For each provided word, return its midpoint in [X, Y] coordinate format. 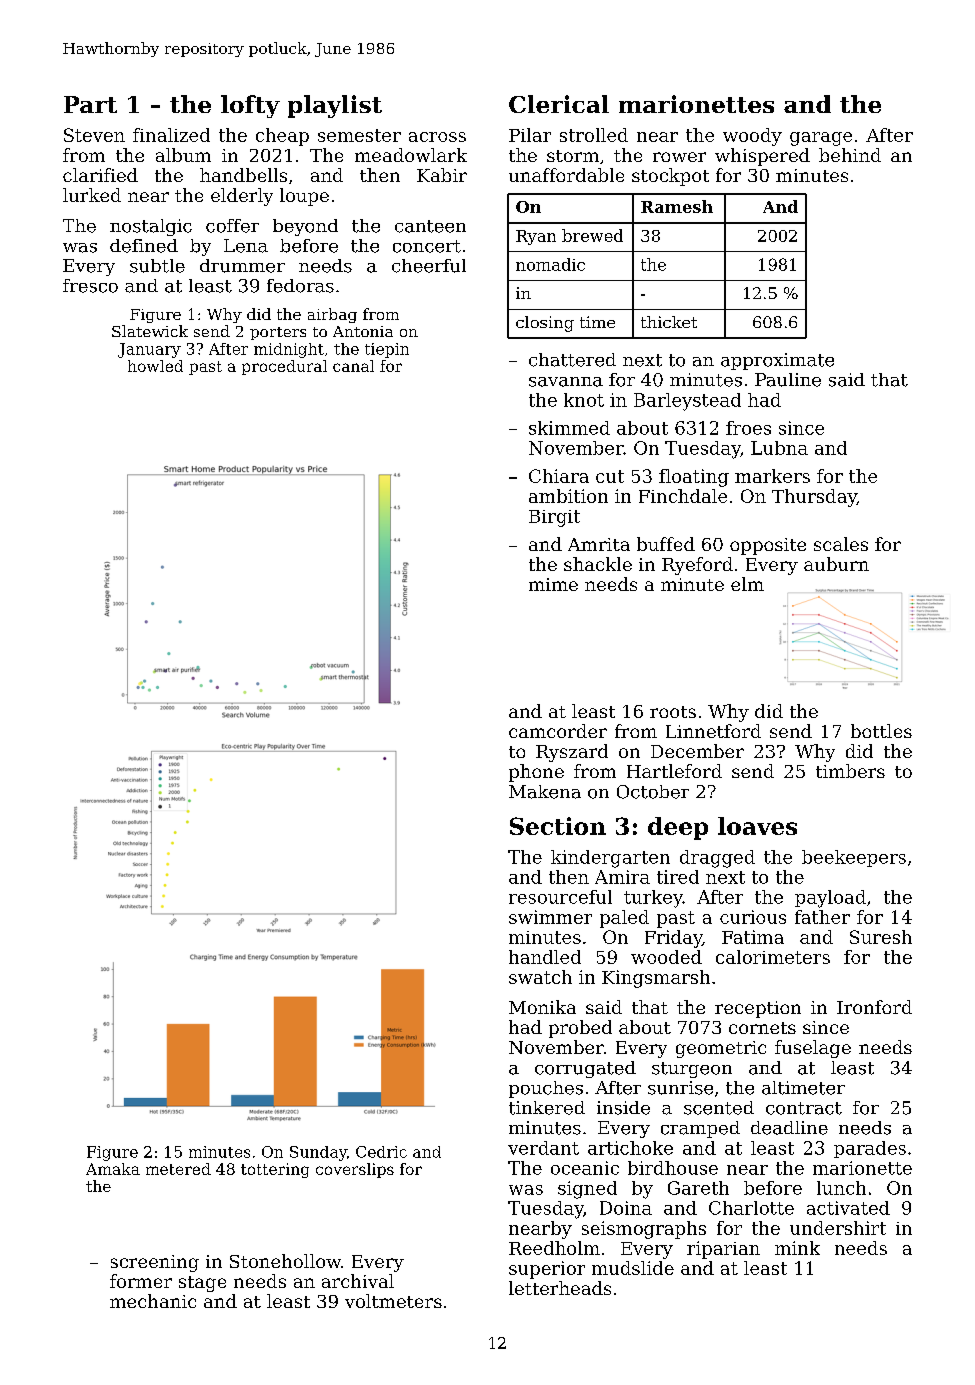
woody [752, 137]
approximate [777, 361]
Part [90, 104]
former [141, 1281]
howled [155, 366]
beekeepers [854, 858]
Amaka [113, 1169]
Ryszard [572, 753]
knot [584, 400]
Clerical [559, 104]
